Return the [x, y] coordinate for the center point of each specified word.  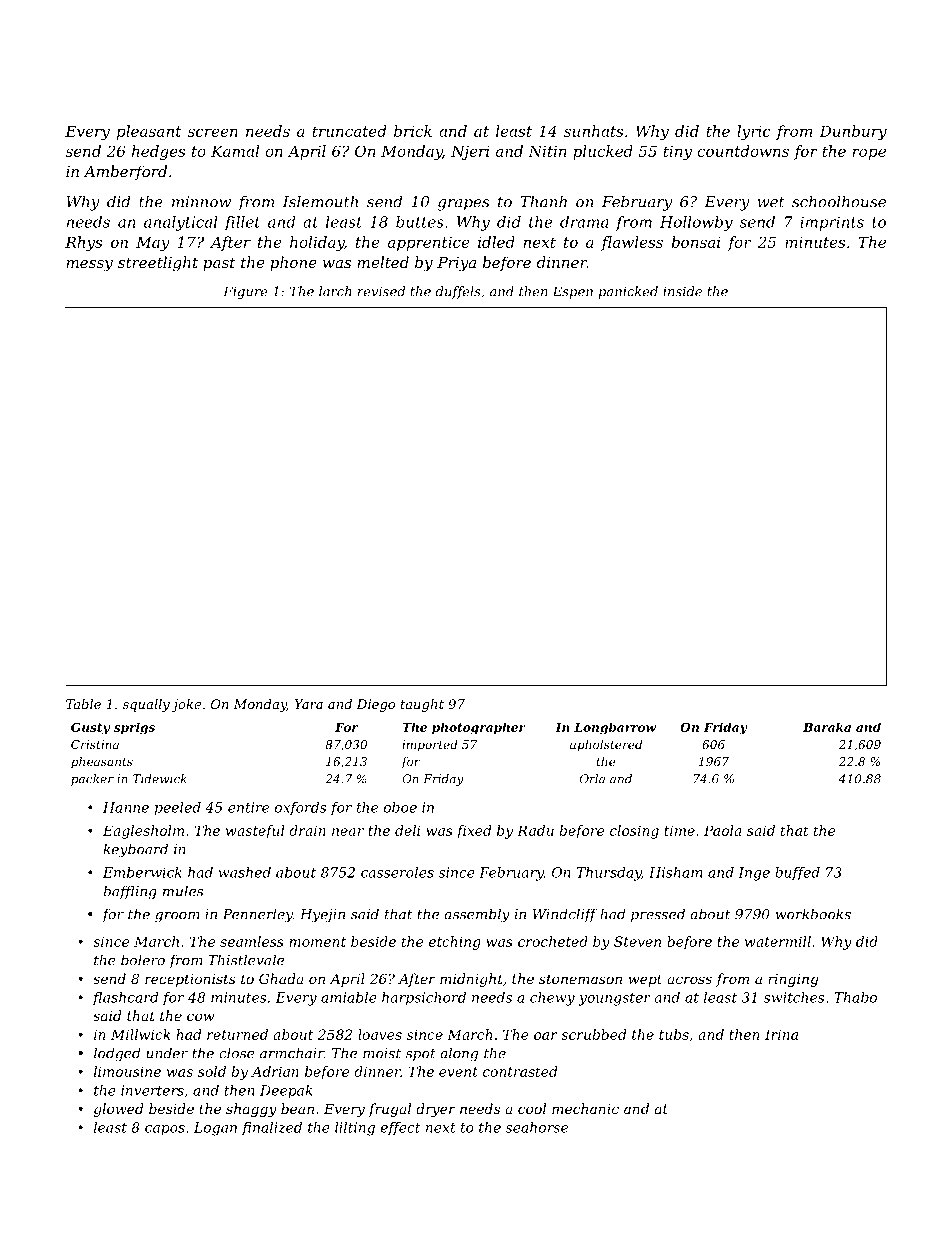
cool [532, 1108]
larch [335, 291]
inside [682, 291]
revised [381, 291]
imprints [832, 223]
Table [83, 704]
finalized [272, 1129]
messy [89, 266]
